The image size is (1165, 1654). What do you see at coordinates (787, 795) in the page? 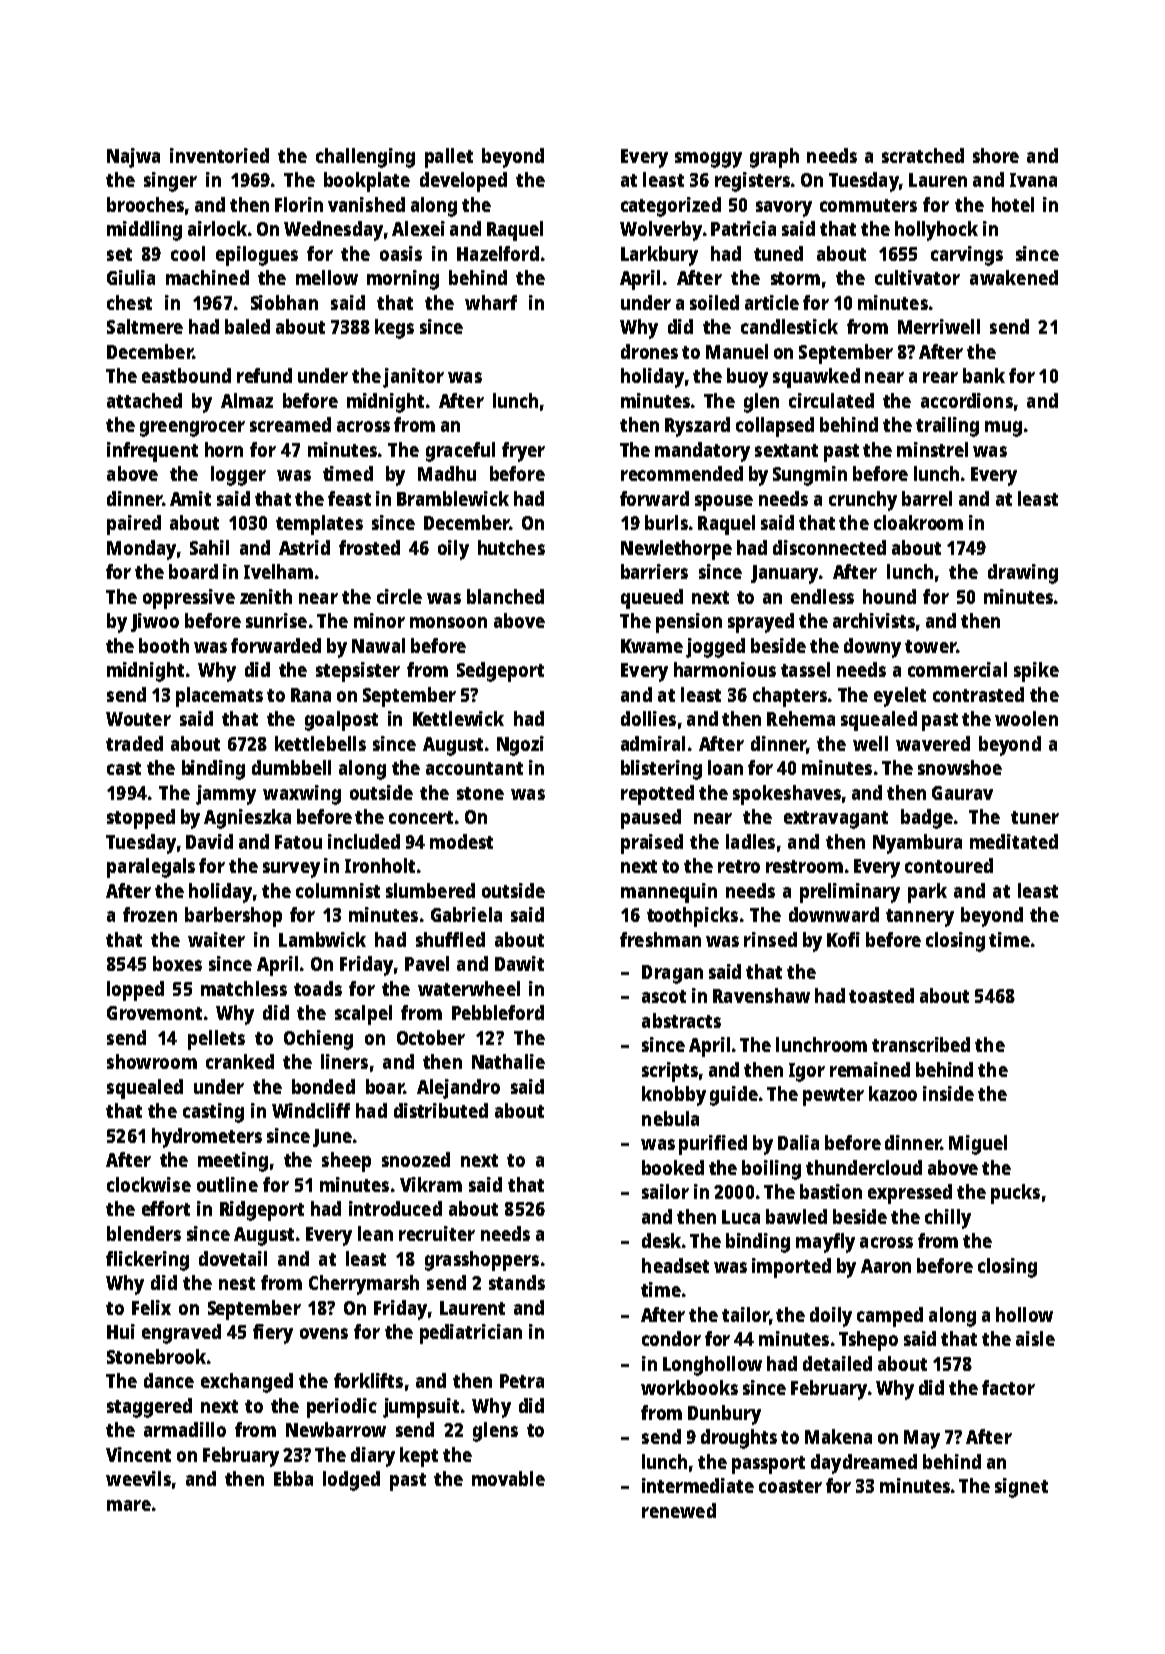
I see `spokeshaves` at bounding box center [787, 795].
